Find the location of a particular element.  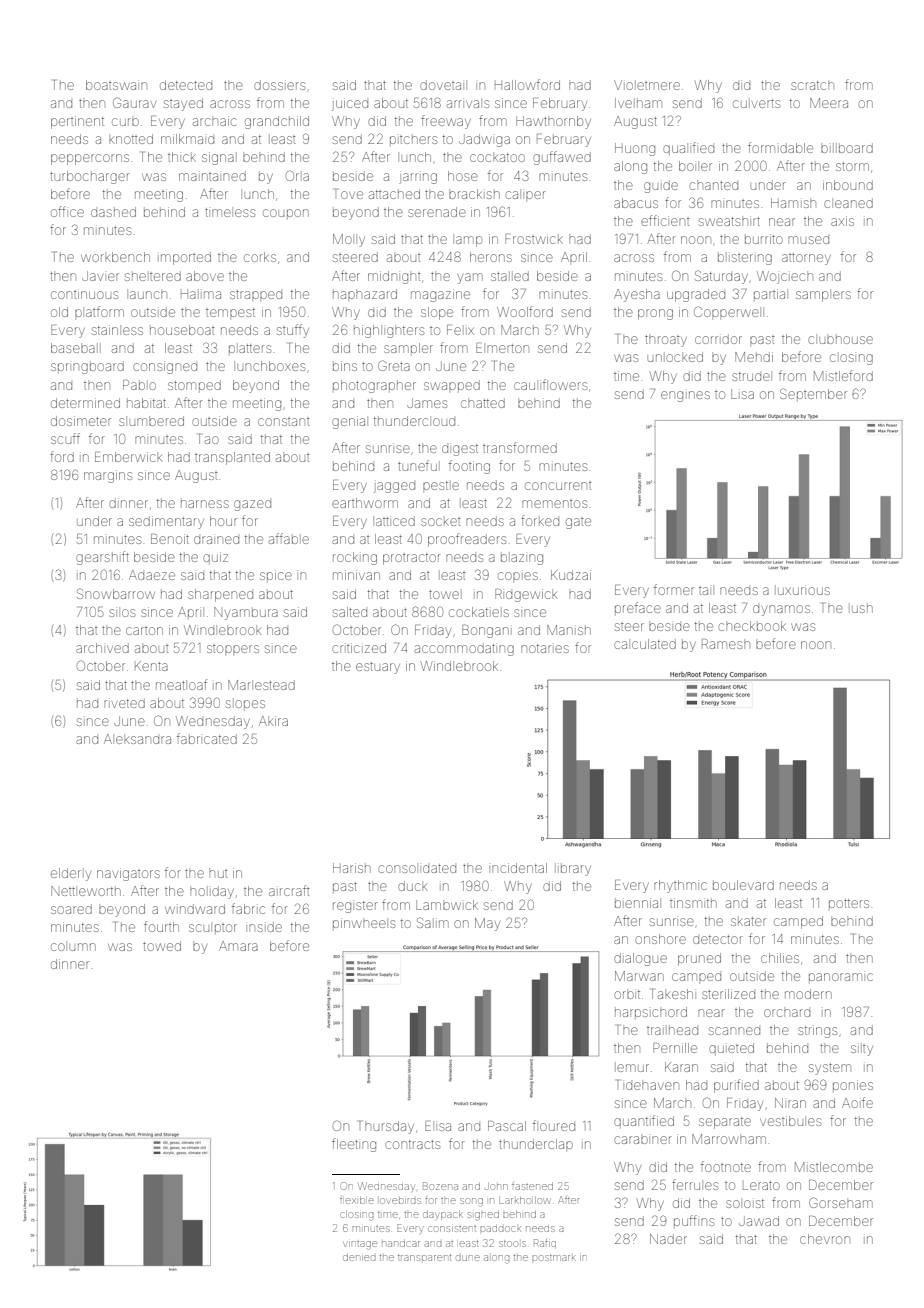

proofreaders is located at coordinates (467, 540).
